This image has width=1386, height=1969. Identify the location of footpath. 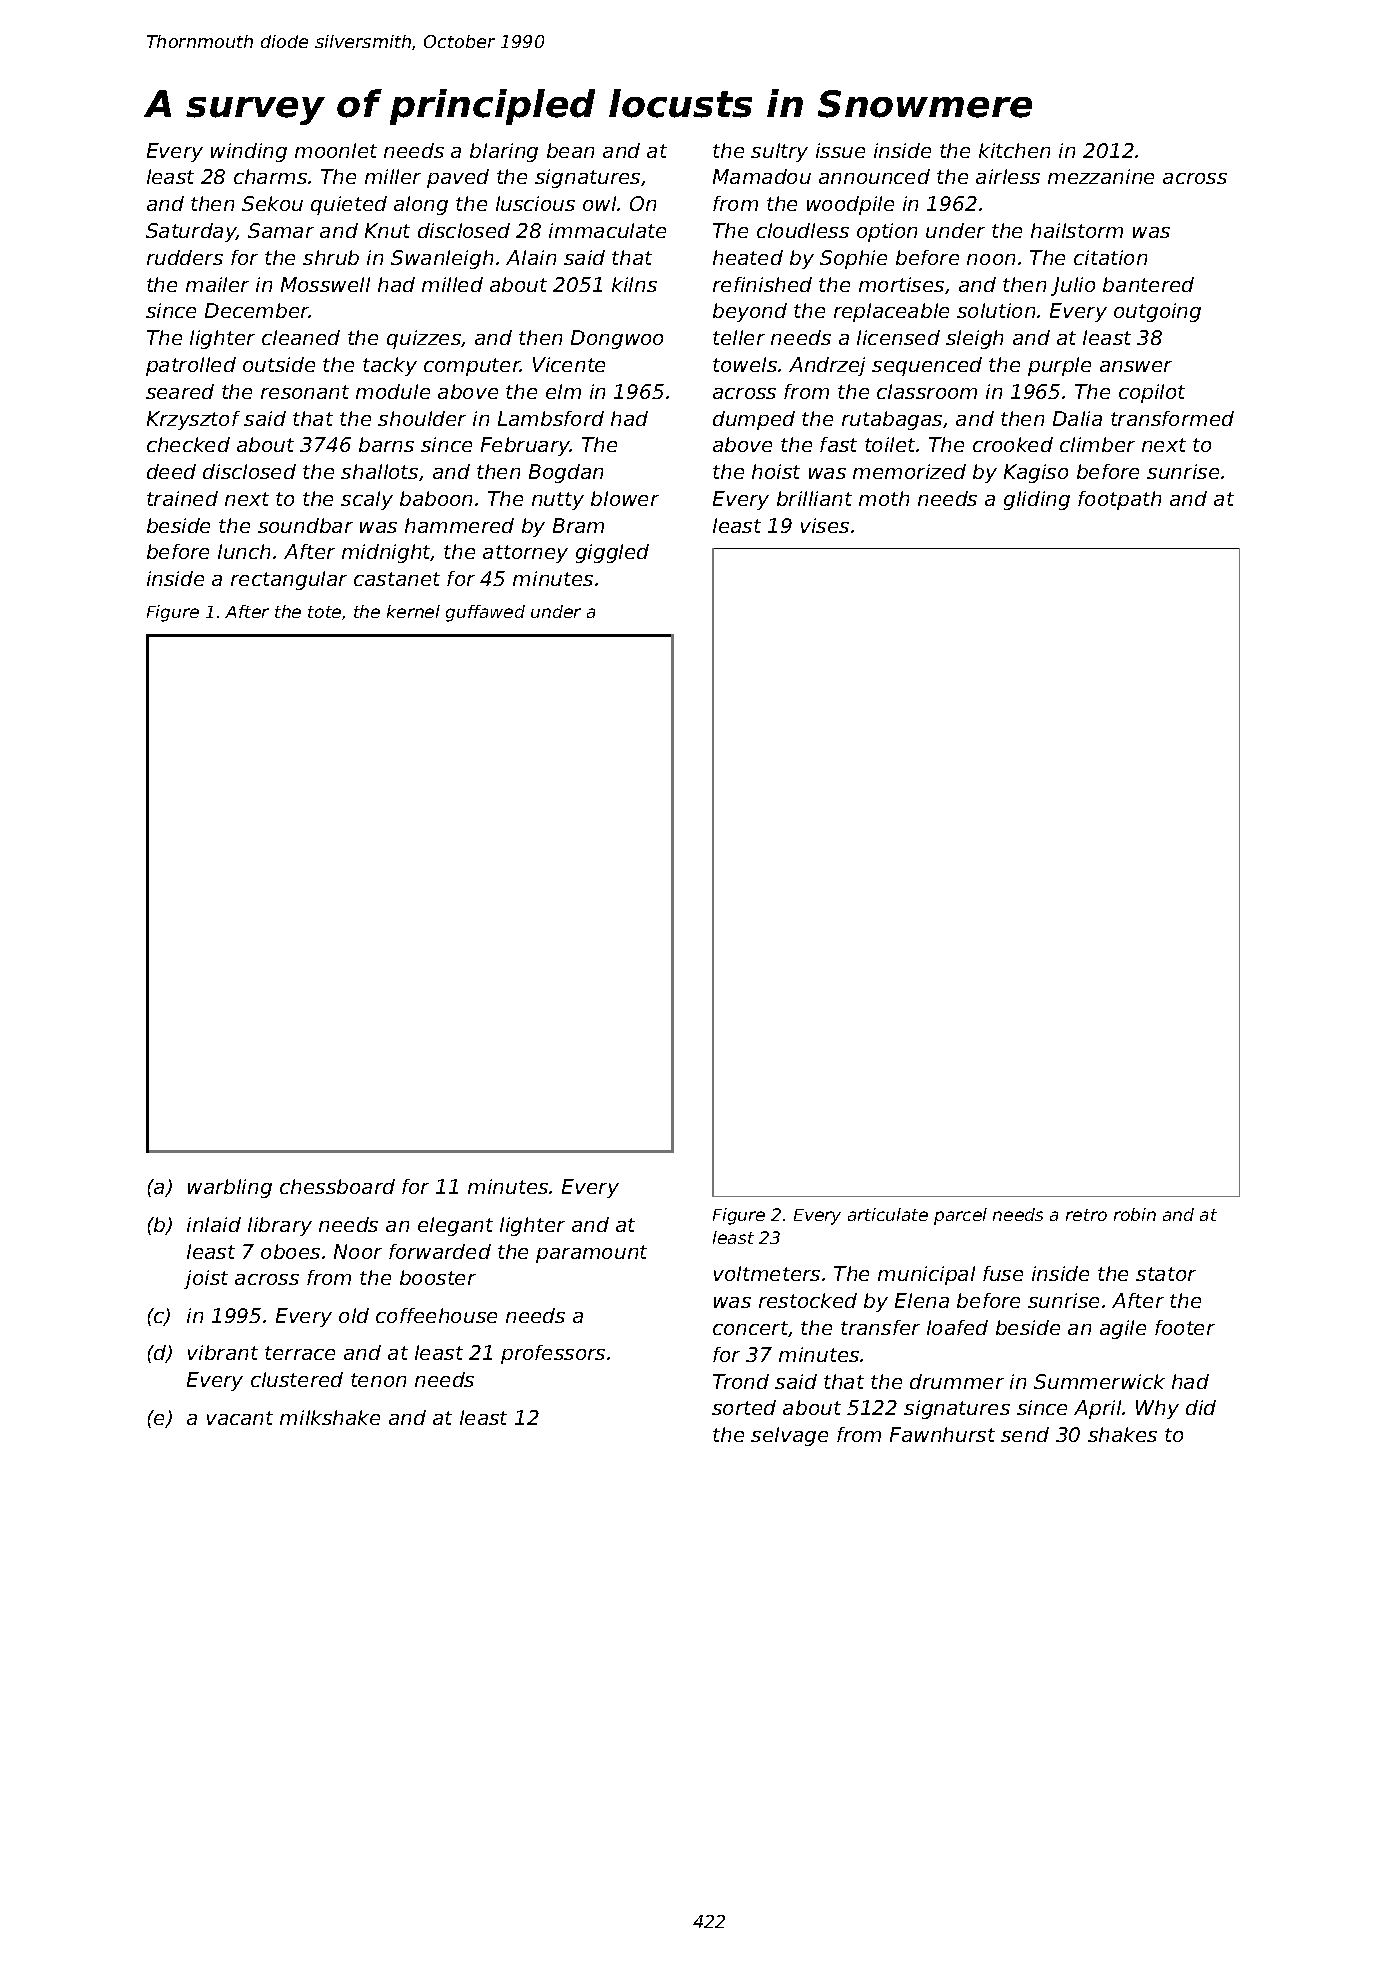
(1119, 500).
